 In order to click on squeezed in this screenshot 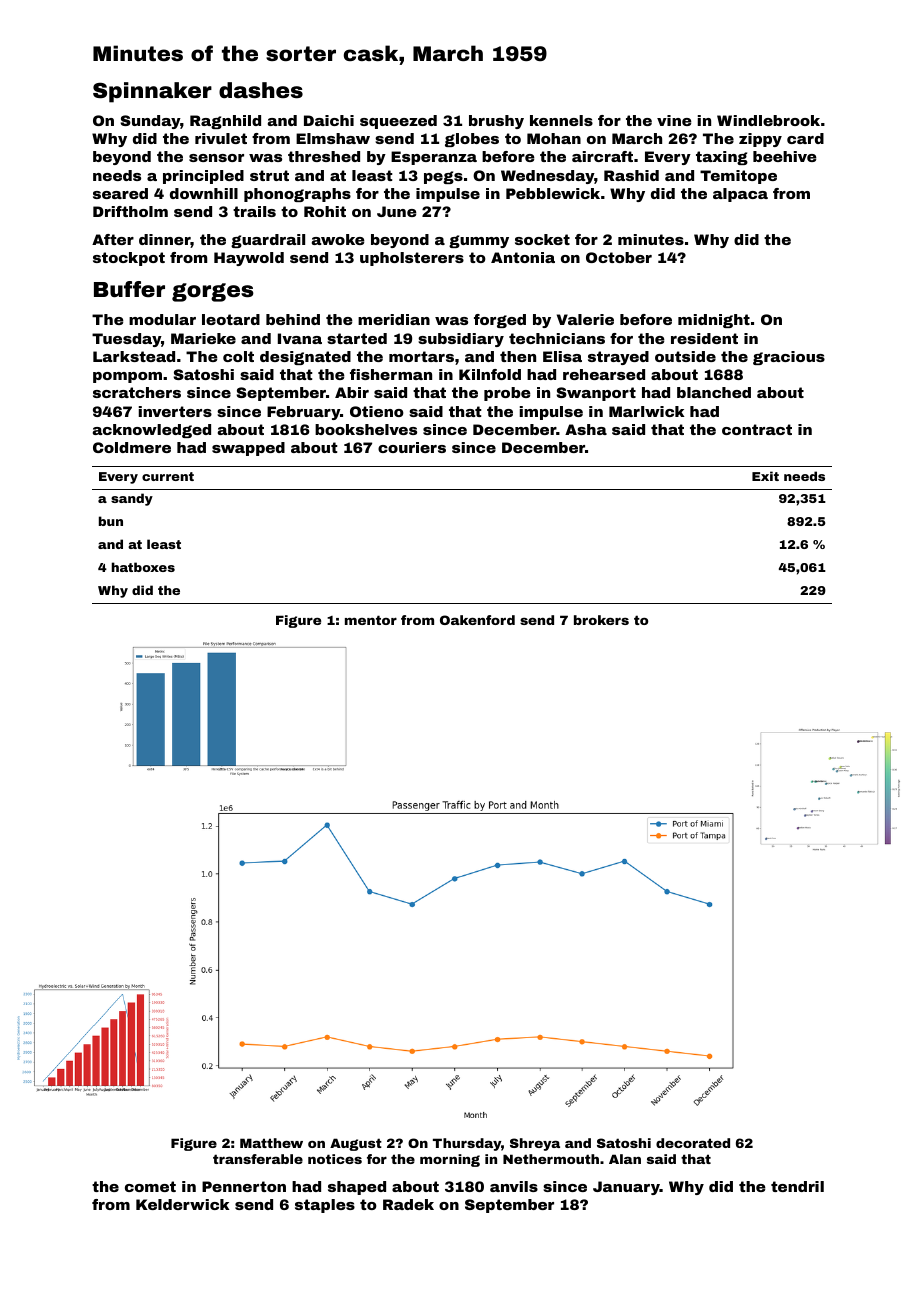, I will do `click(398, 122)`.
